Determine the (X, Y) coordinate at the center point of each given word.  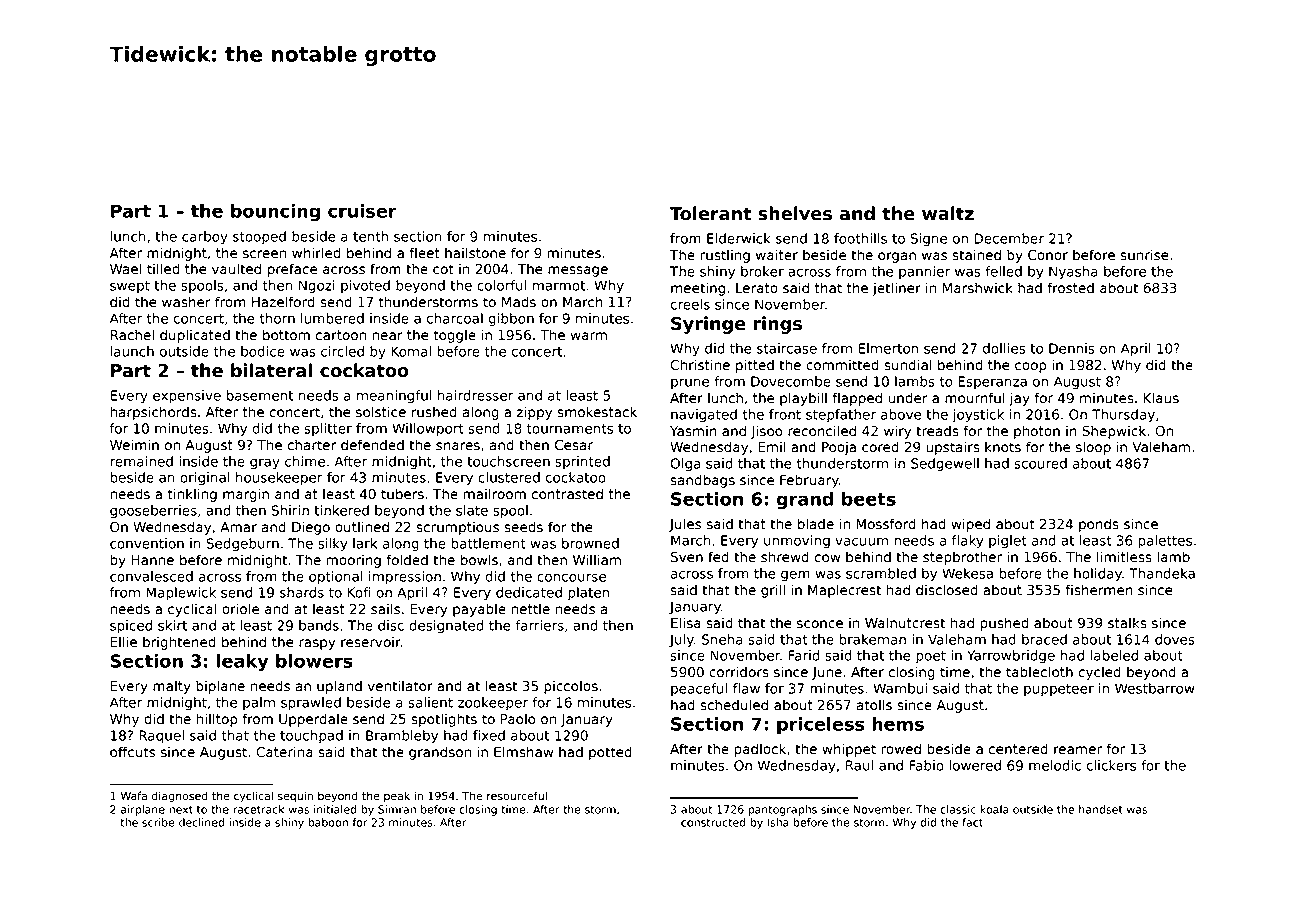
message (578, 271)
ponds (1099, 525)
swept (130, 287)
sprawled (311, 704)
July (681, 641)
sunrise (1144, 255)
